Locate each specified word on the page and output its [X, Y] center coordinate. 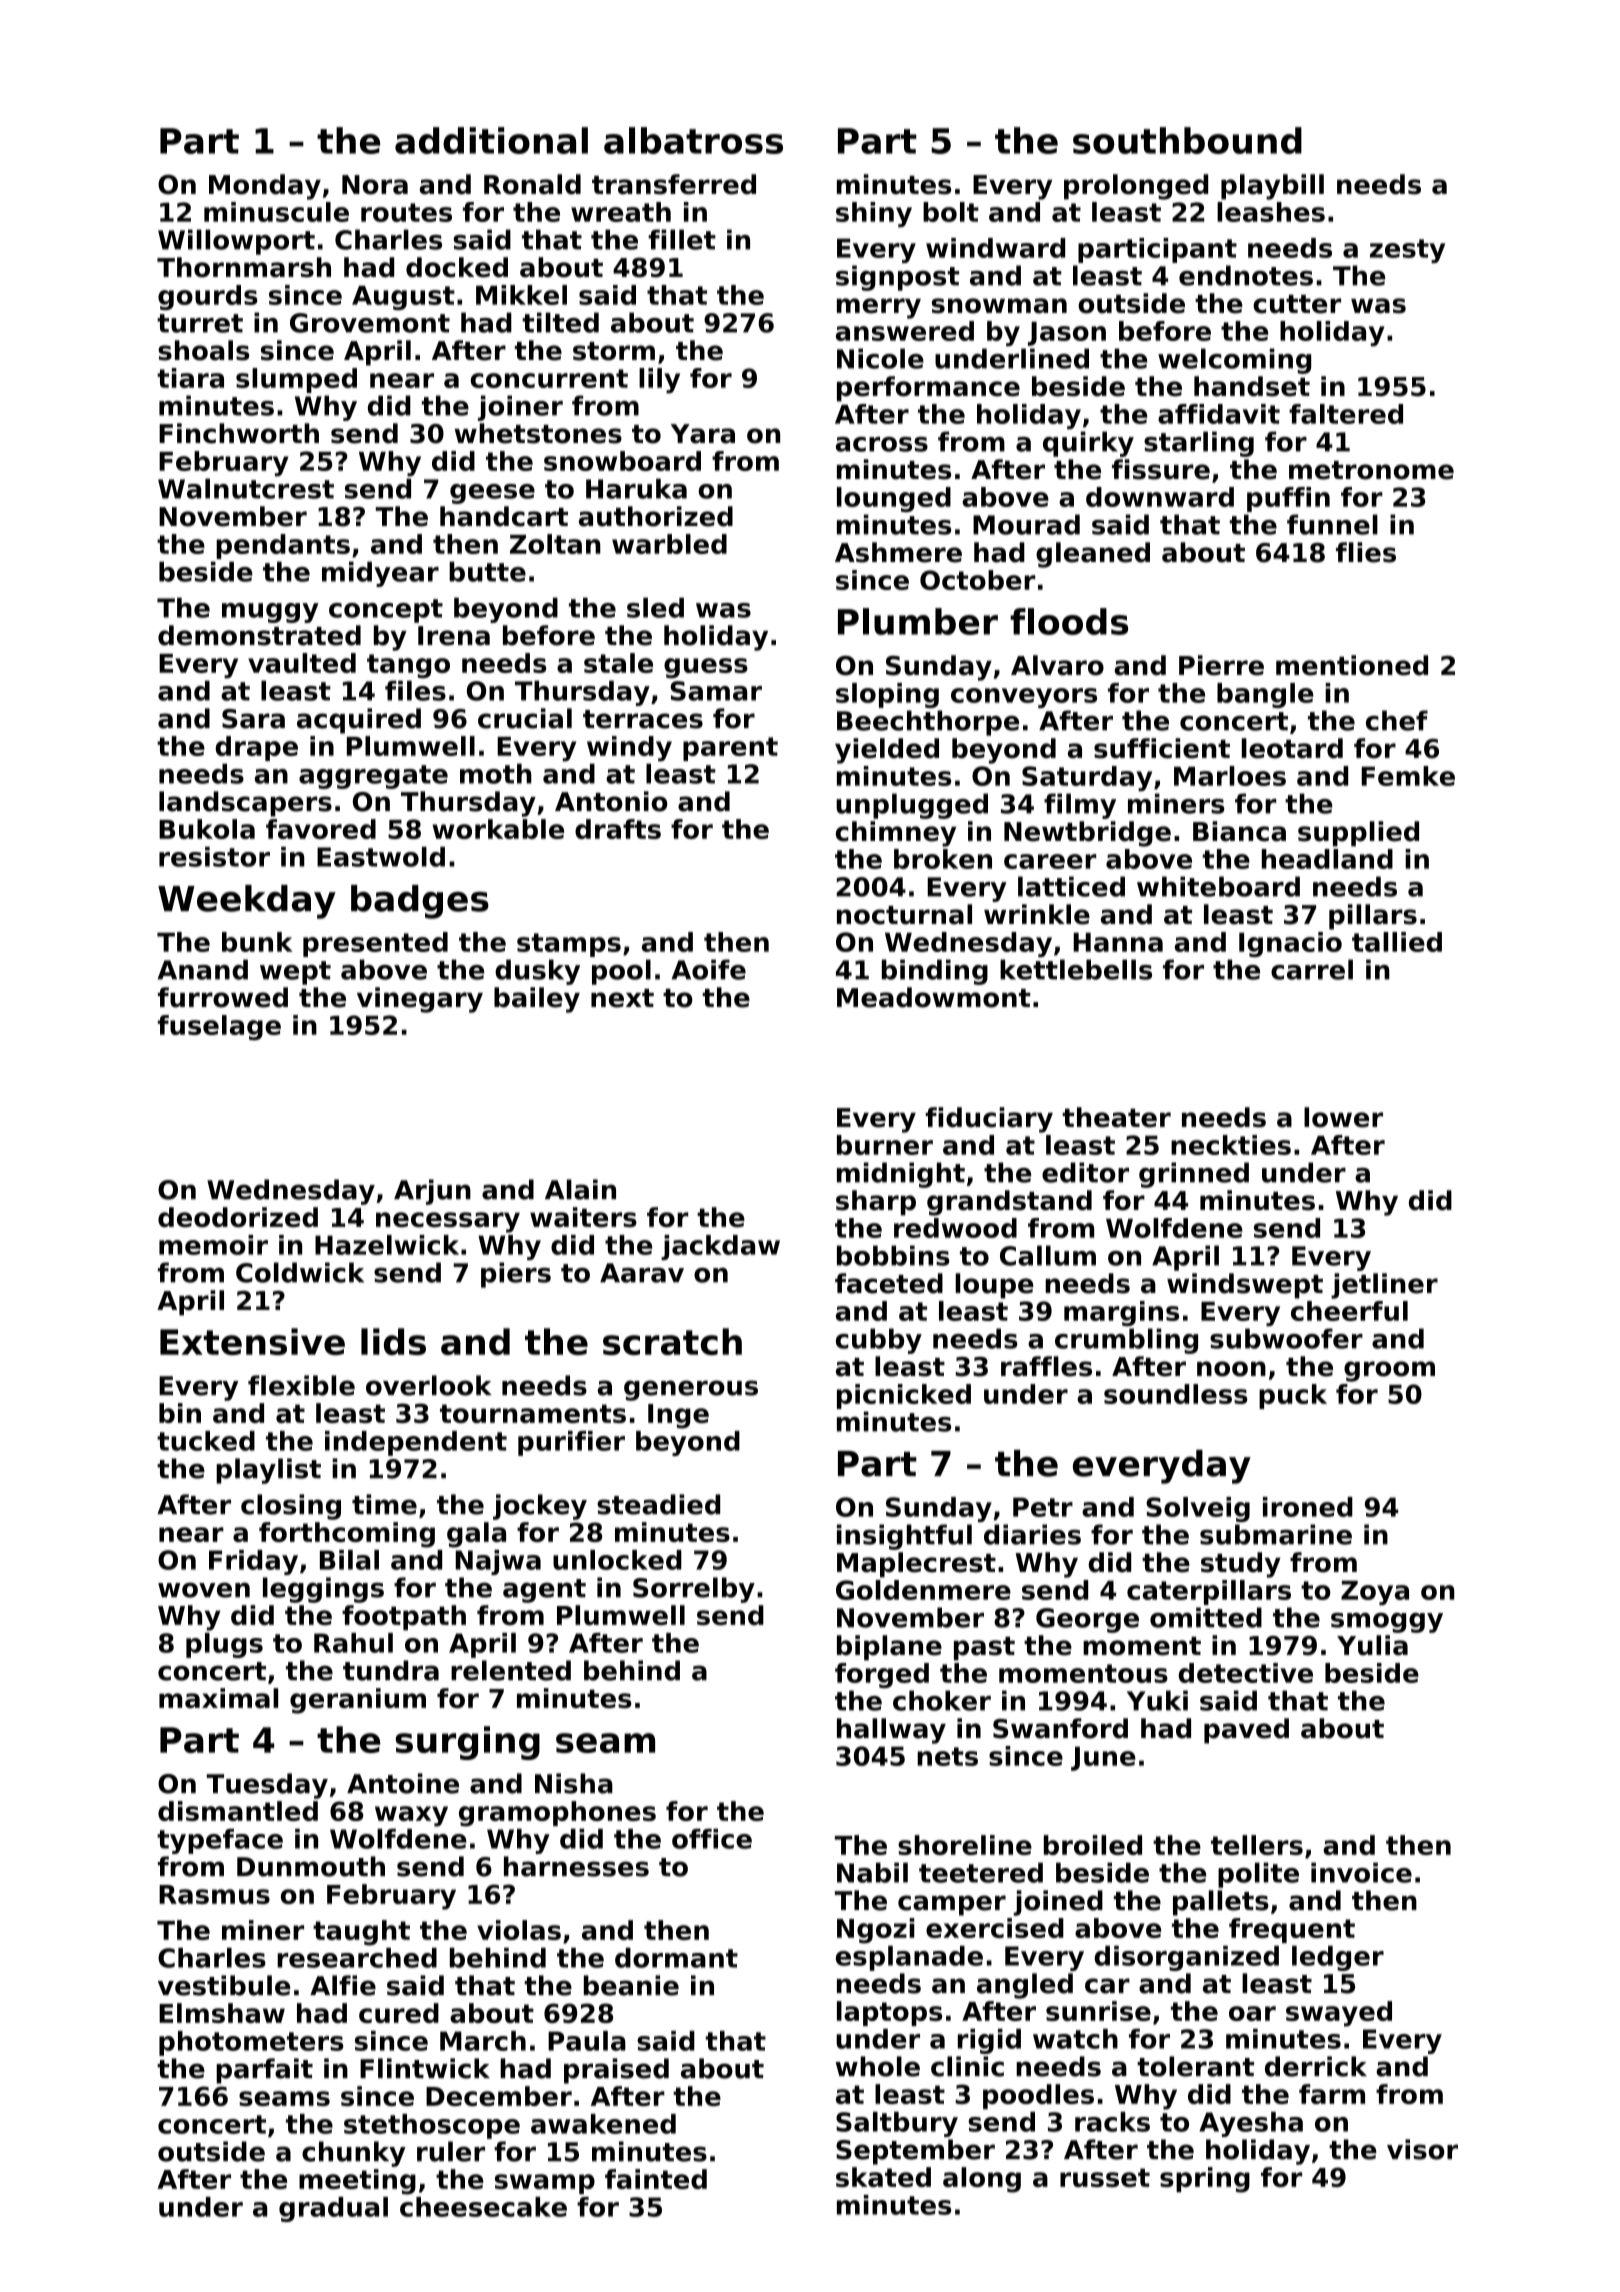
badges [420, 902]
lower [1343, 1117]
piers [516, 1275]
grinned [1194, 1175]
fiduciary [989, 1120]
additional [491, 140]
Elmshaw [222, 2013]
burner [885, 1145]
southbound [1187, 140]
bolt [951, 212]
